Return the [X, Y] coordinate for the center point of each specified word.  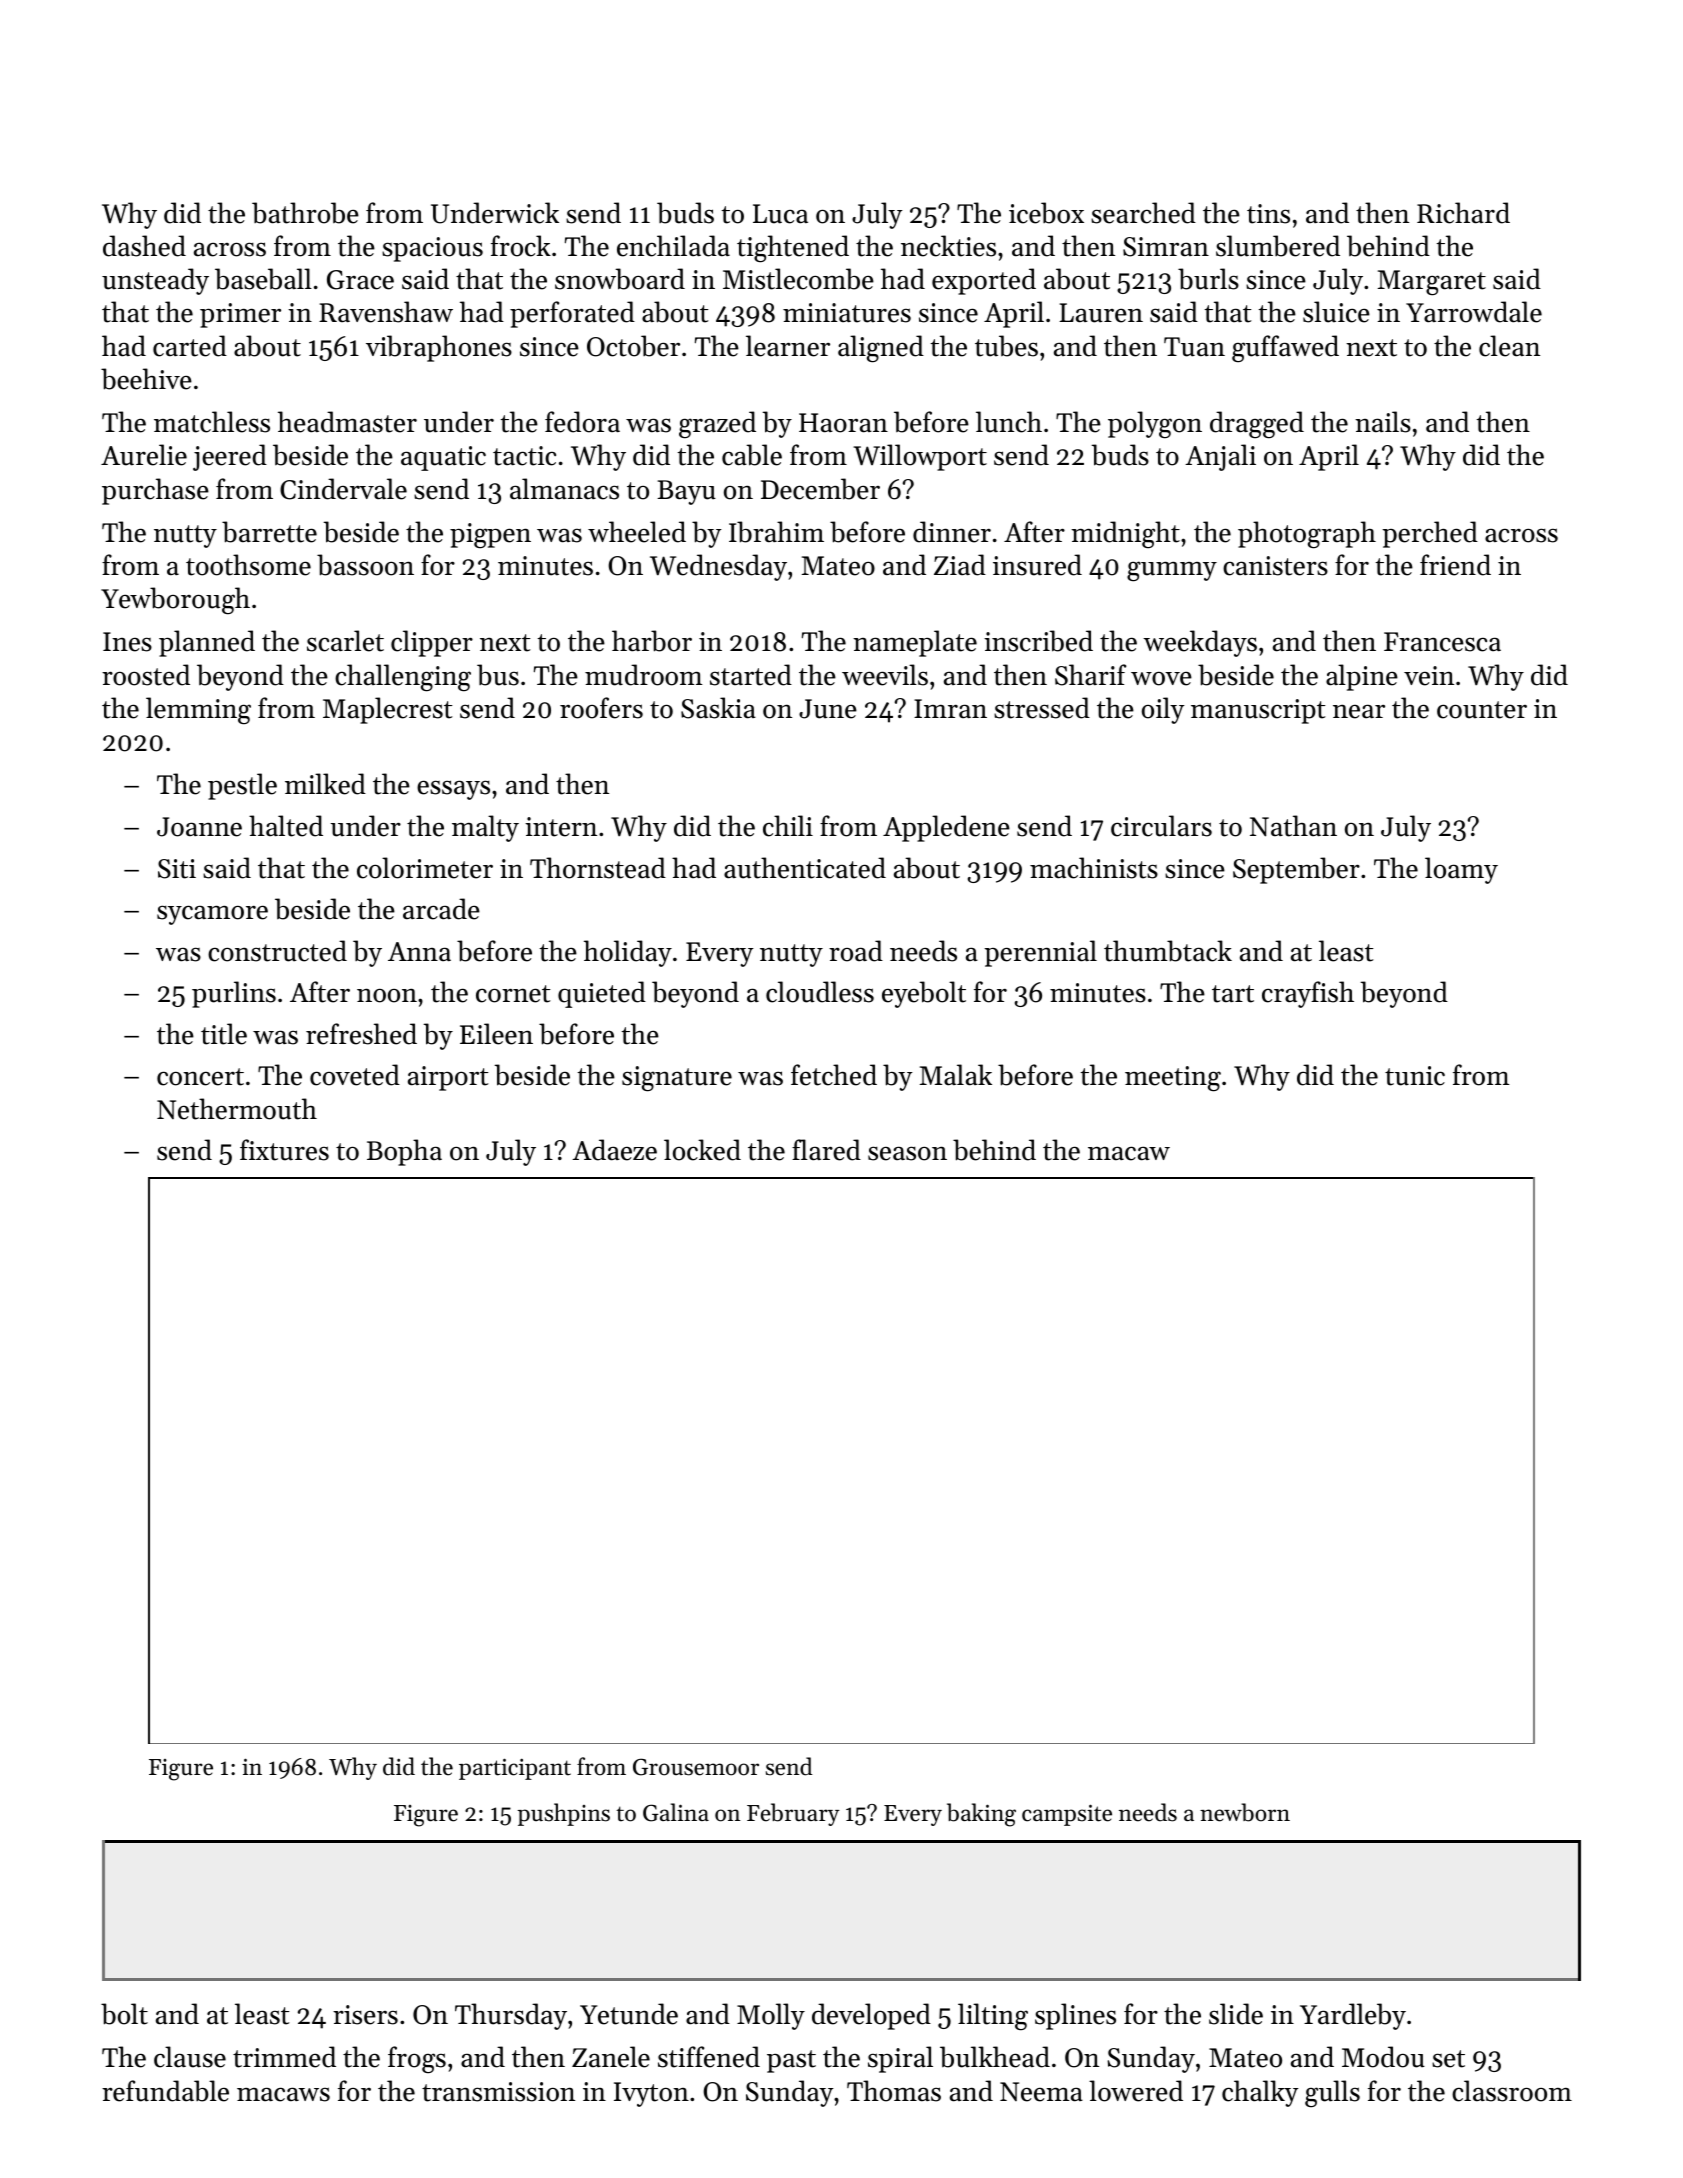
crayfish [1308, 994]
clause [190, 2057]
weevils [885, 675]
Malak [956, 1075]
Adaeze [614, 1150]
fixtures [284, 1150]
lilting [993, 2017]
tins [1268, 214]
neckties [948, 246]
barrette [269, 532]
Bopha [404, 1152]
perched [1430, 534]
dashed [144, 246]
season [907, 1153]
